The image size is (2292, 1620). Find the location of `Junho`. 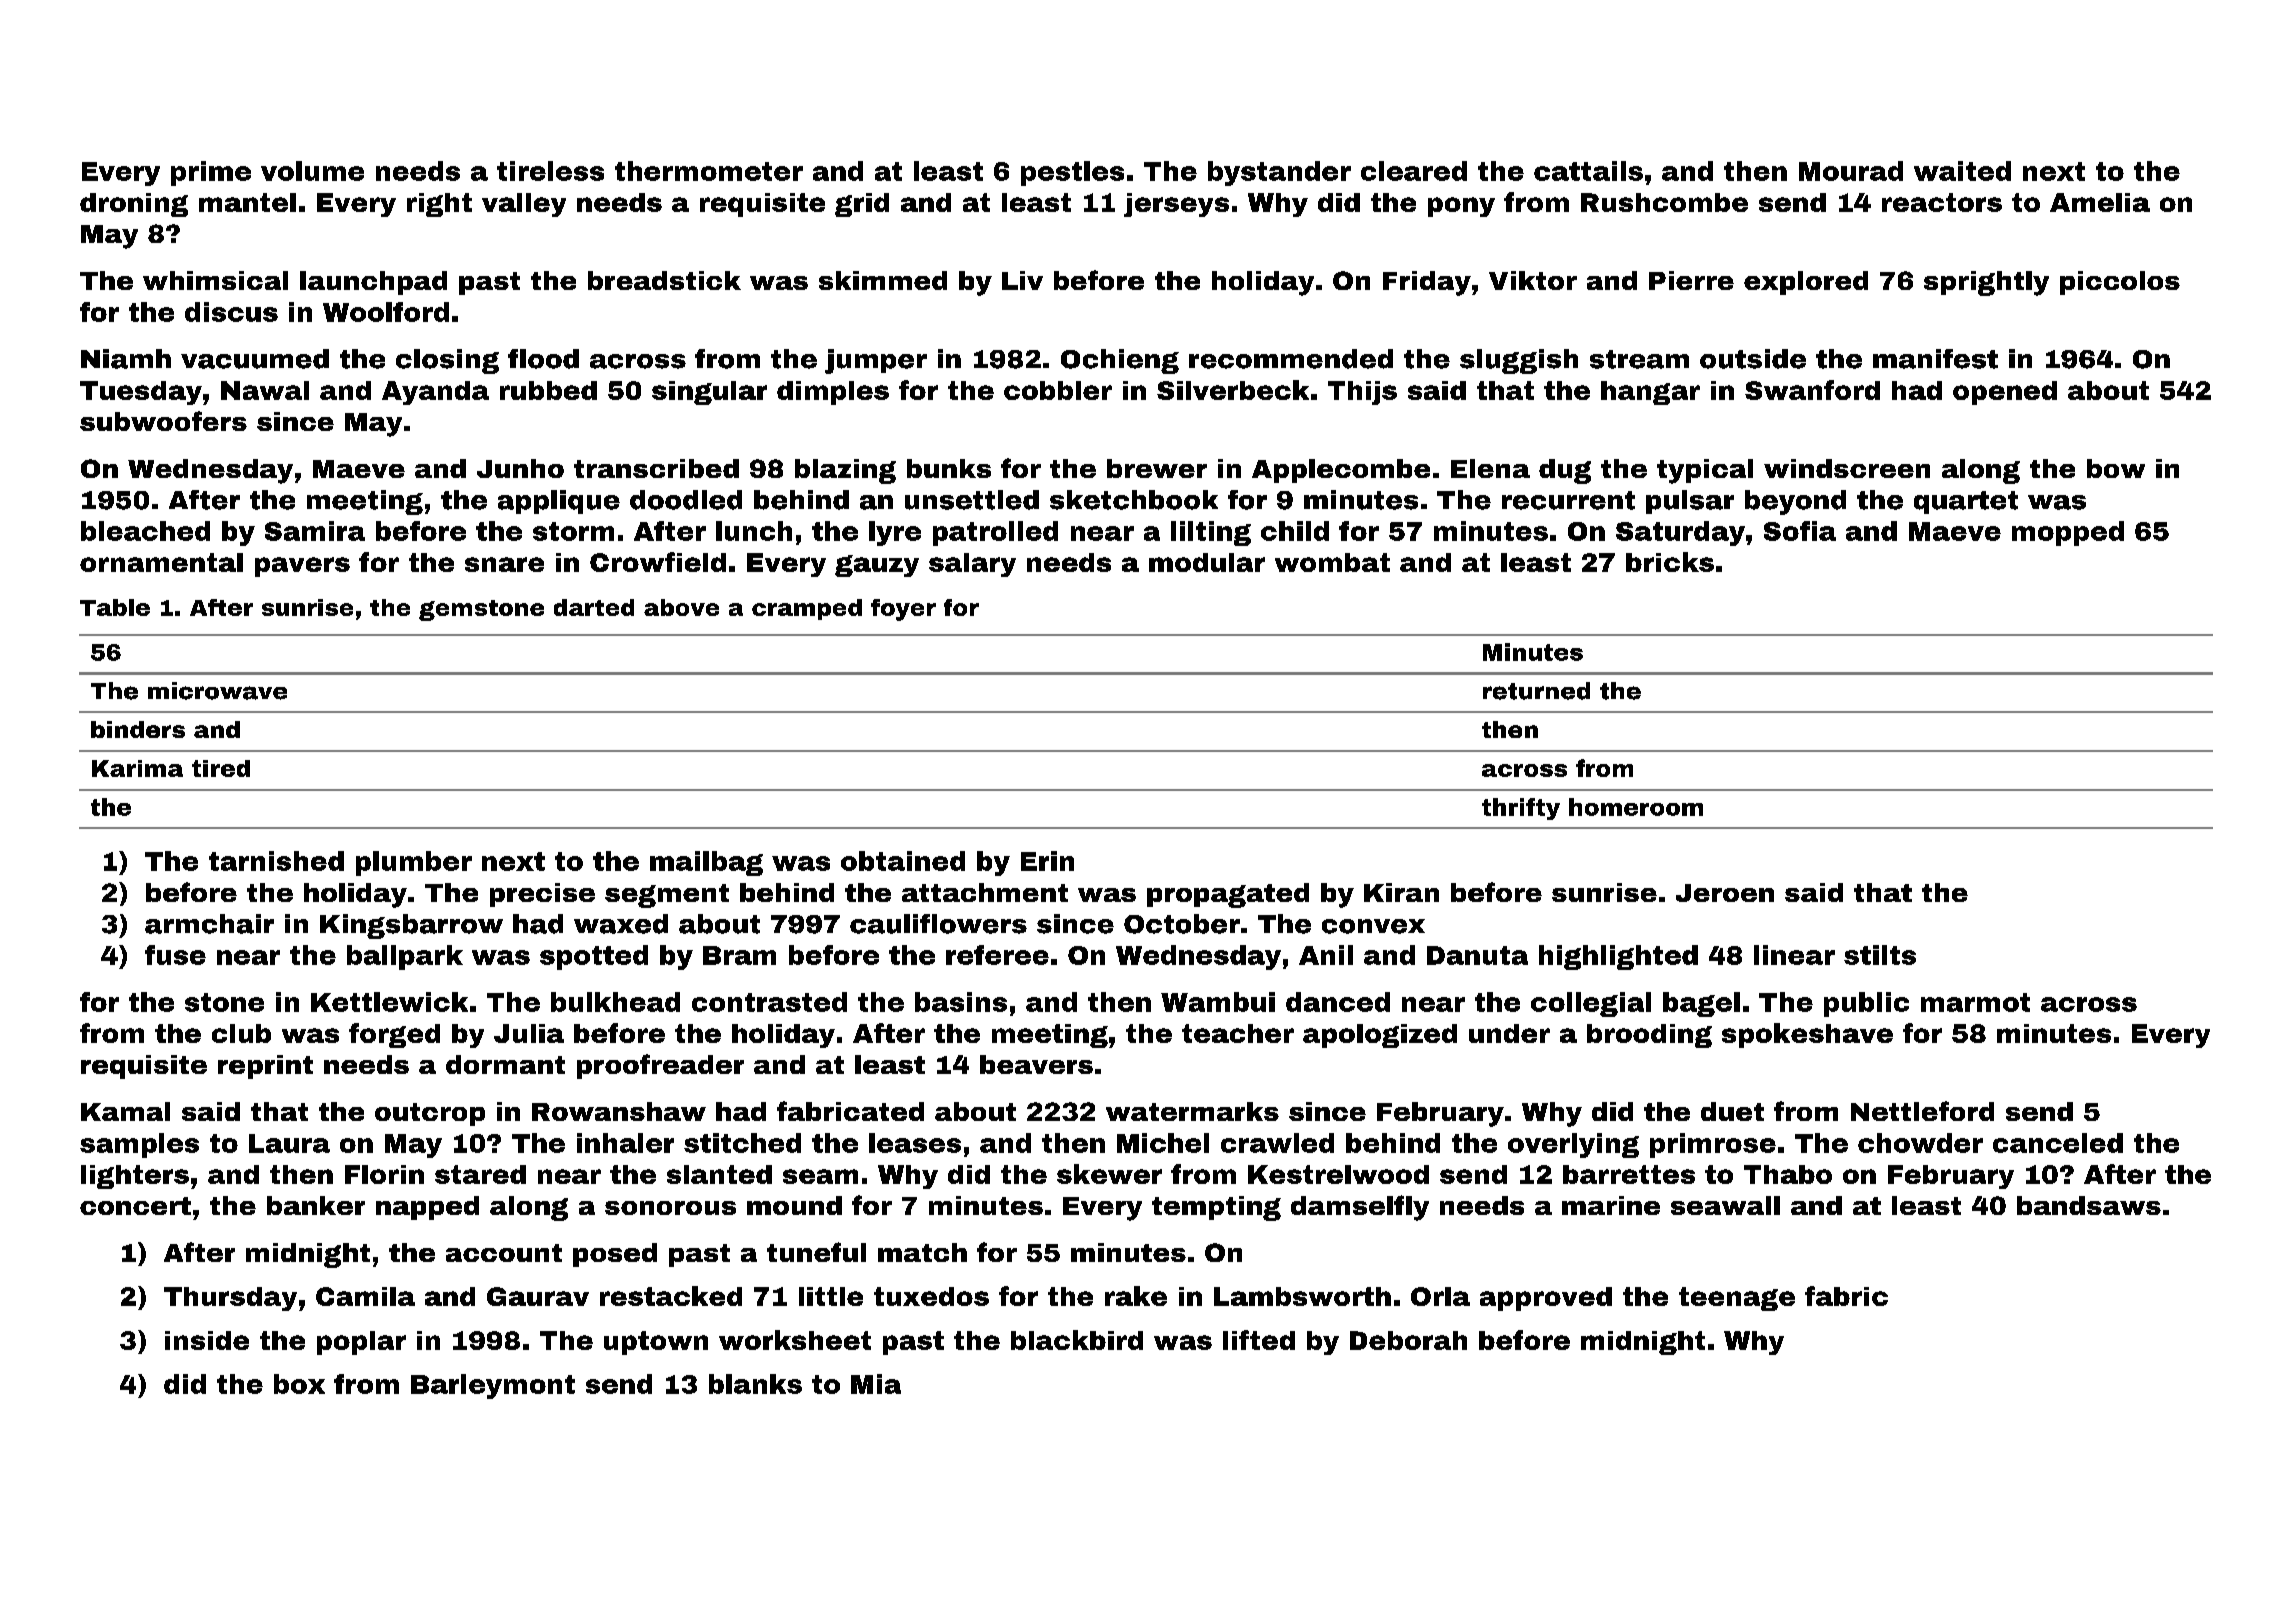

Junho is located at coordinates (520, 468).
